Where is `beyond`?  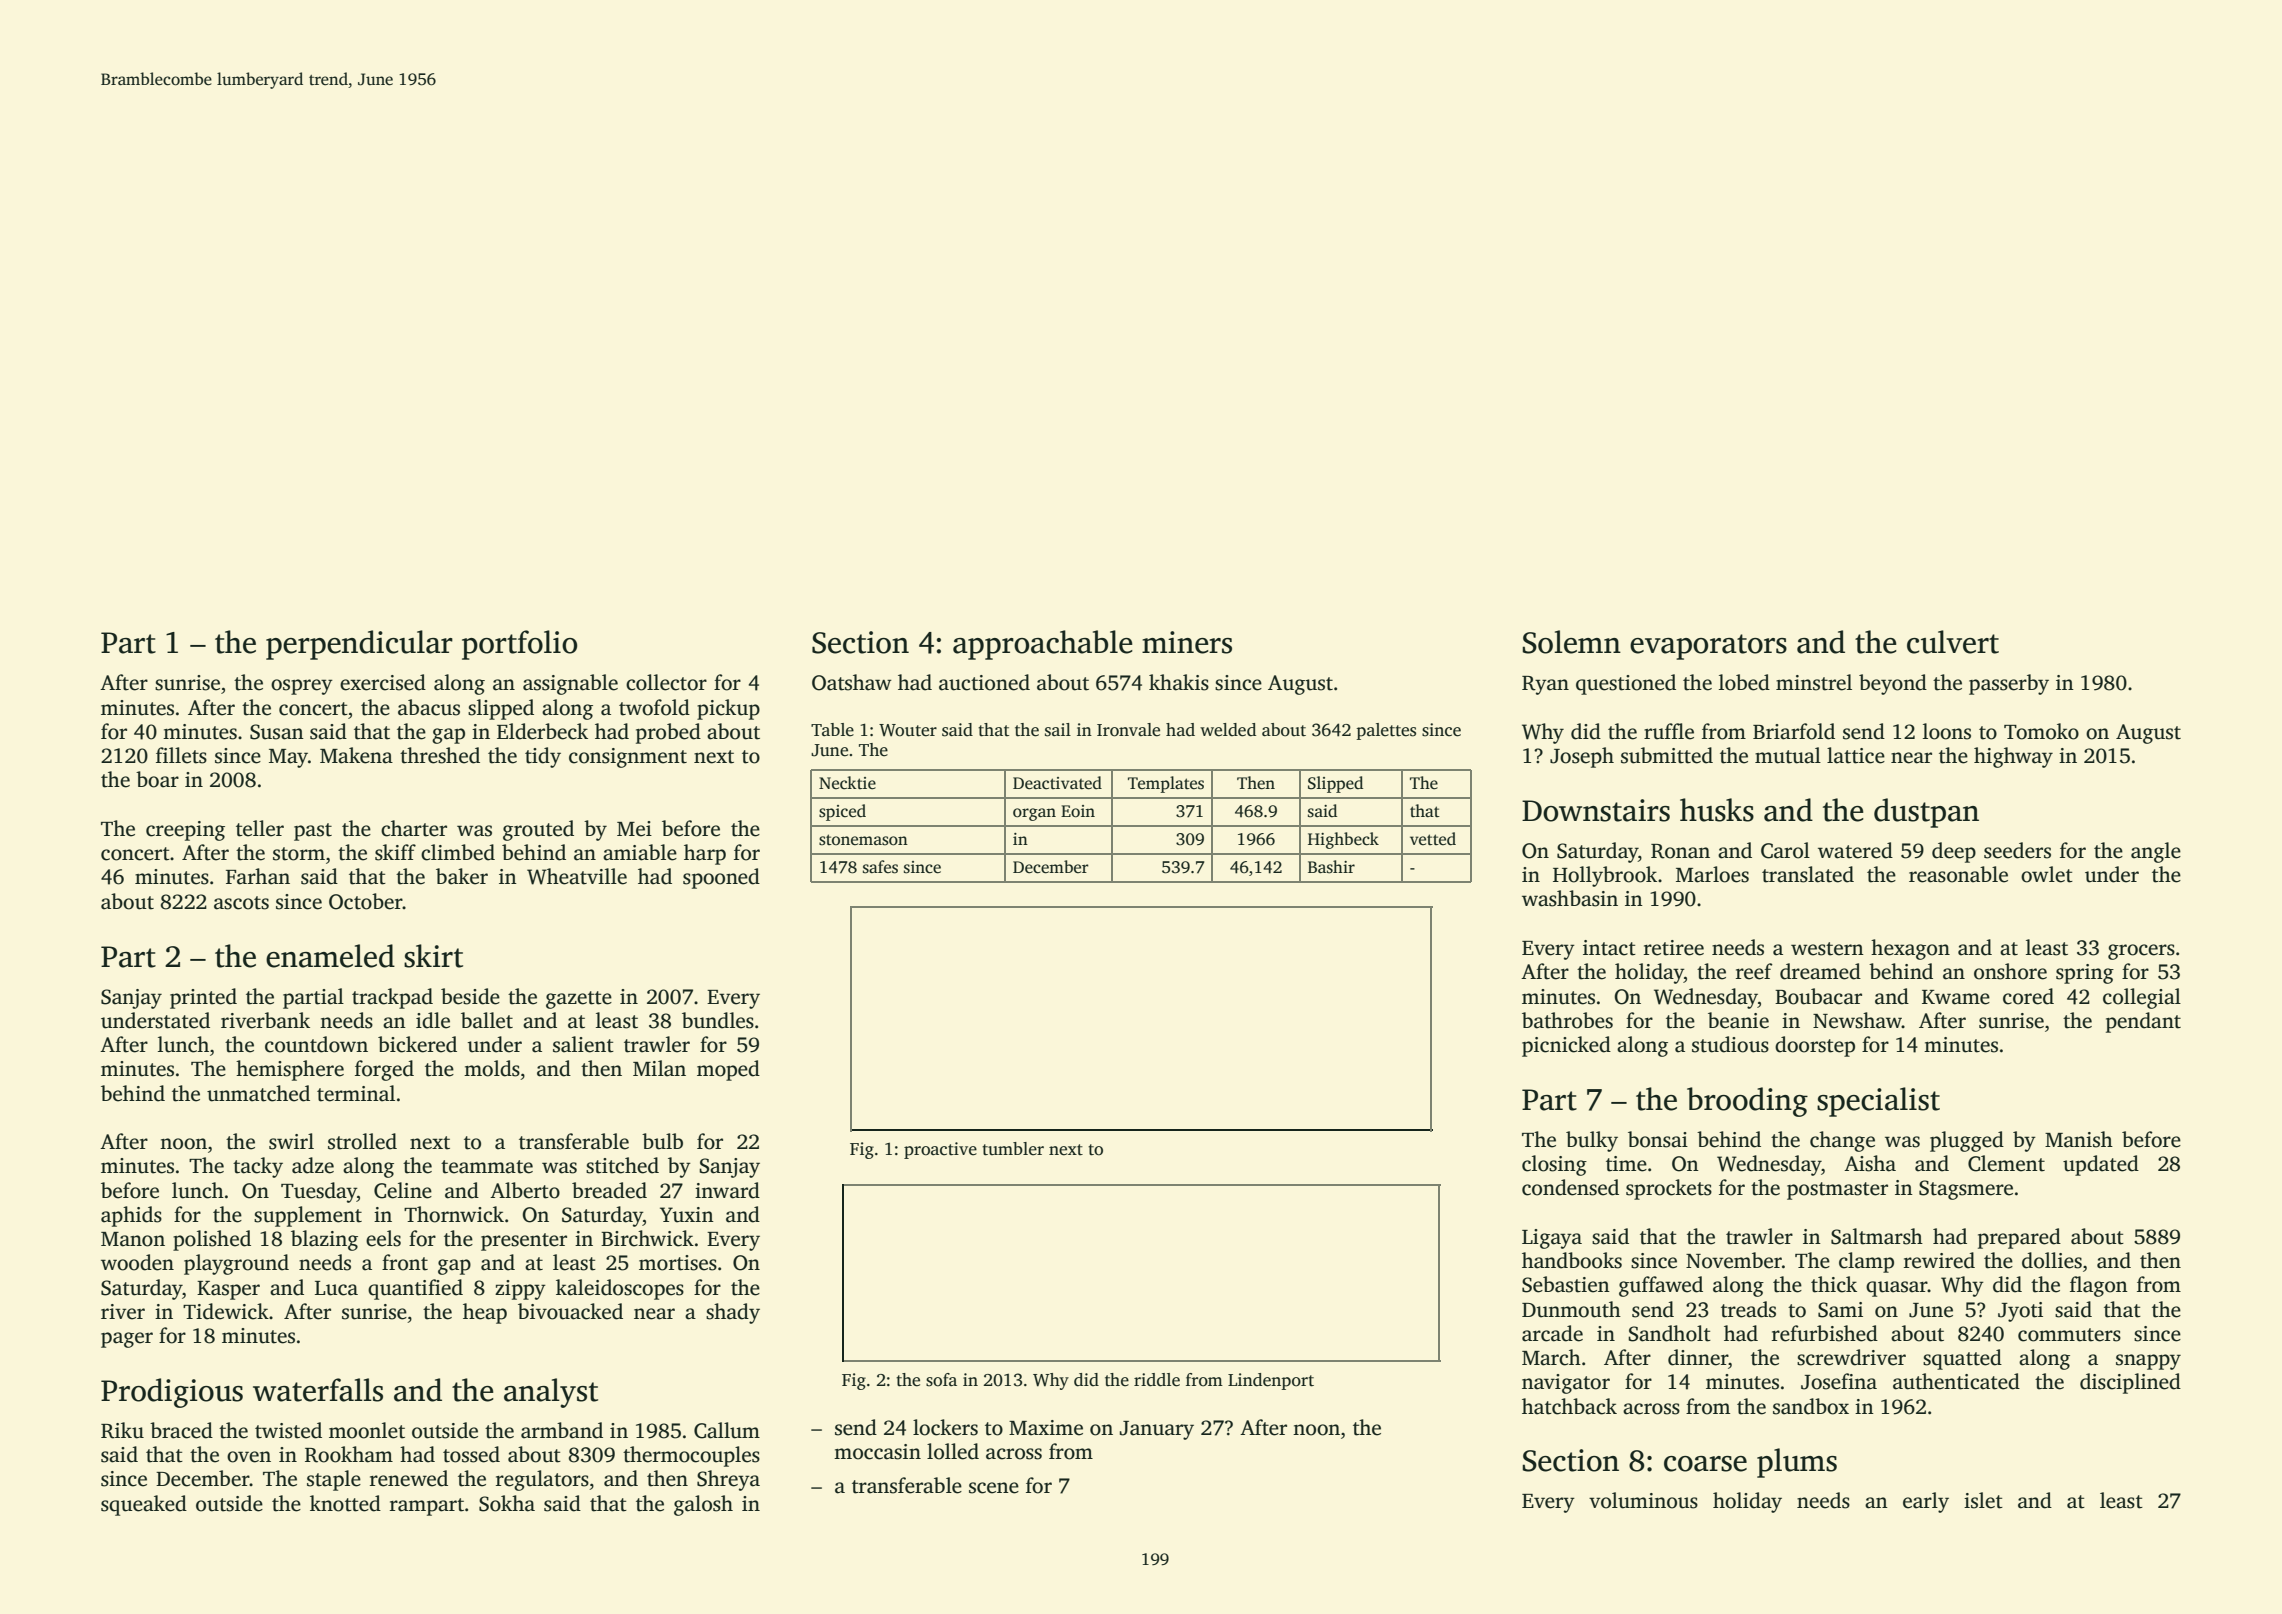
beyond is located at coordinates (1893, 684).
